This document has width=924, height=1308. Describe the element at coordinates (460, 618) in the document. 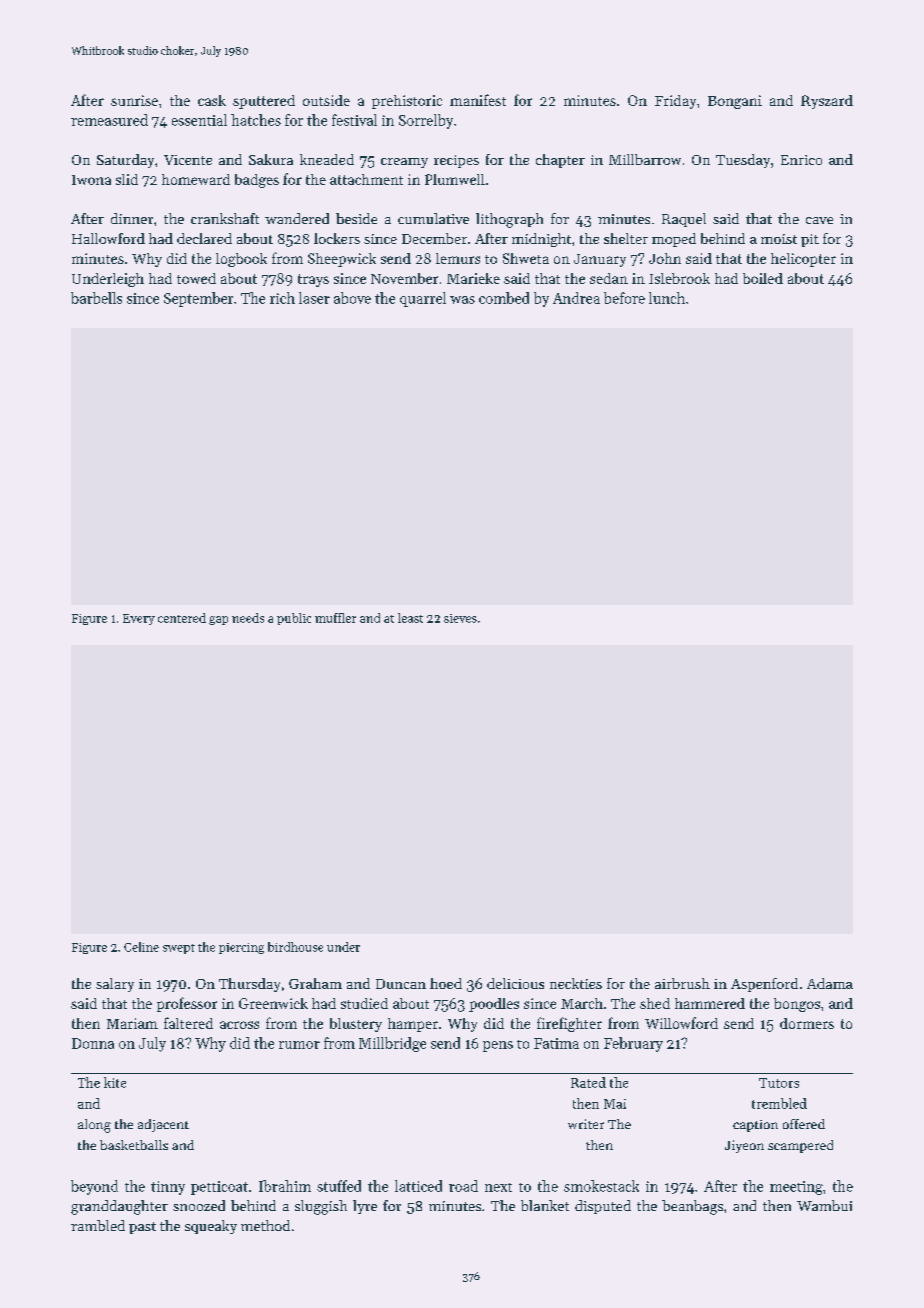

I see `sieves` at that location.
